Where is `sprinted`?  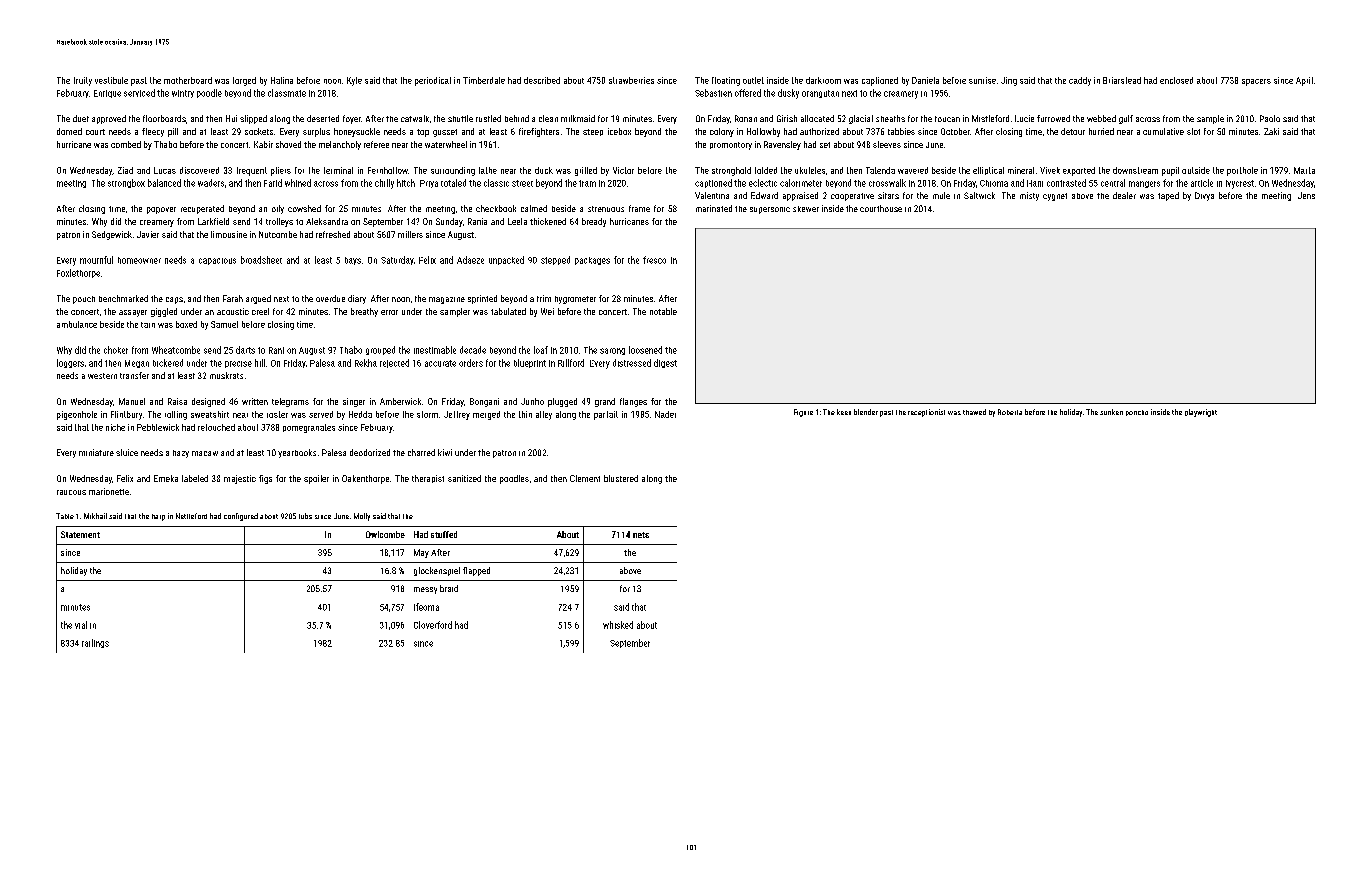 sprinted is located at coordinates (482, 299).
